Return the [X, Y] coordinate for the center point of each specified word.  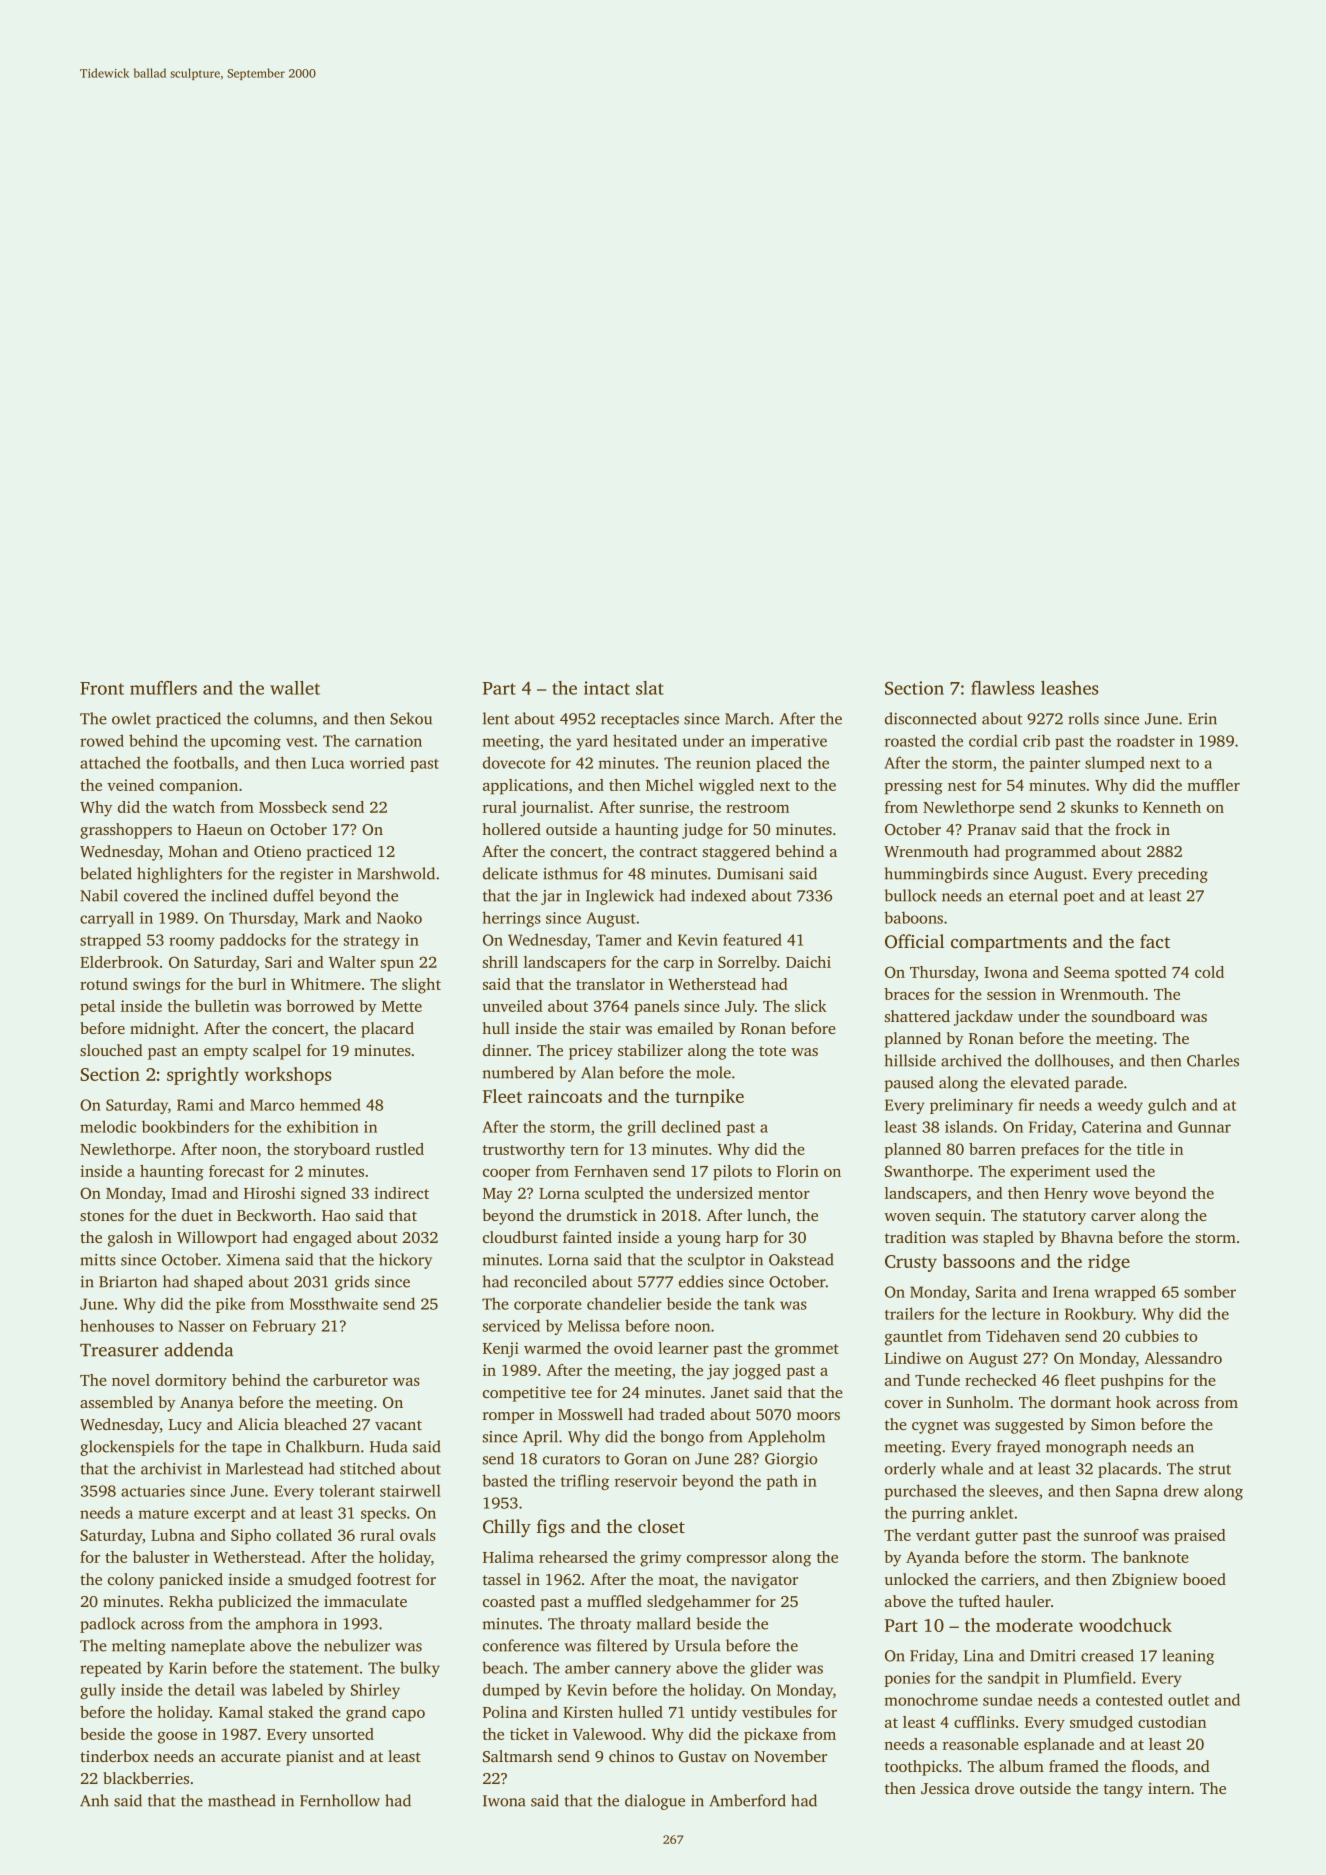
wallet [295, 688]
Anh [94, 1800]
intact [607, 688]
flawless [1002, 688]
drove [994, 1788]
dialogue [655, 1802]
